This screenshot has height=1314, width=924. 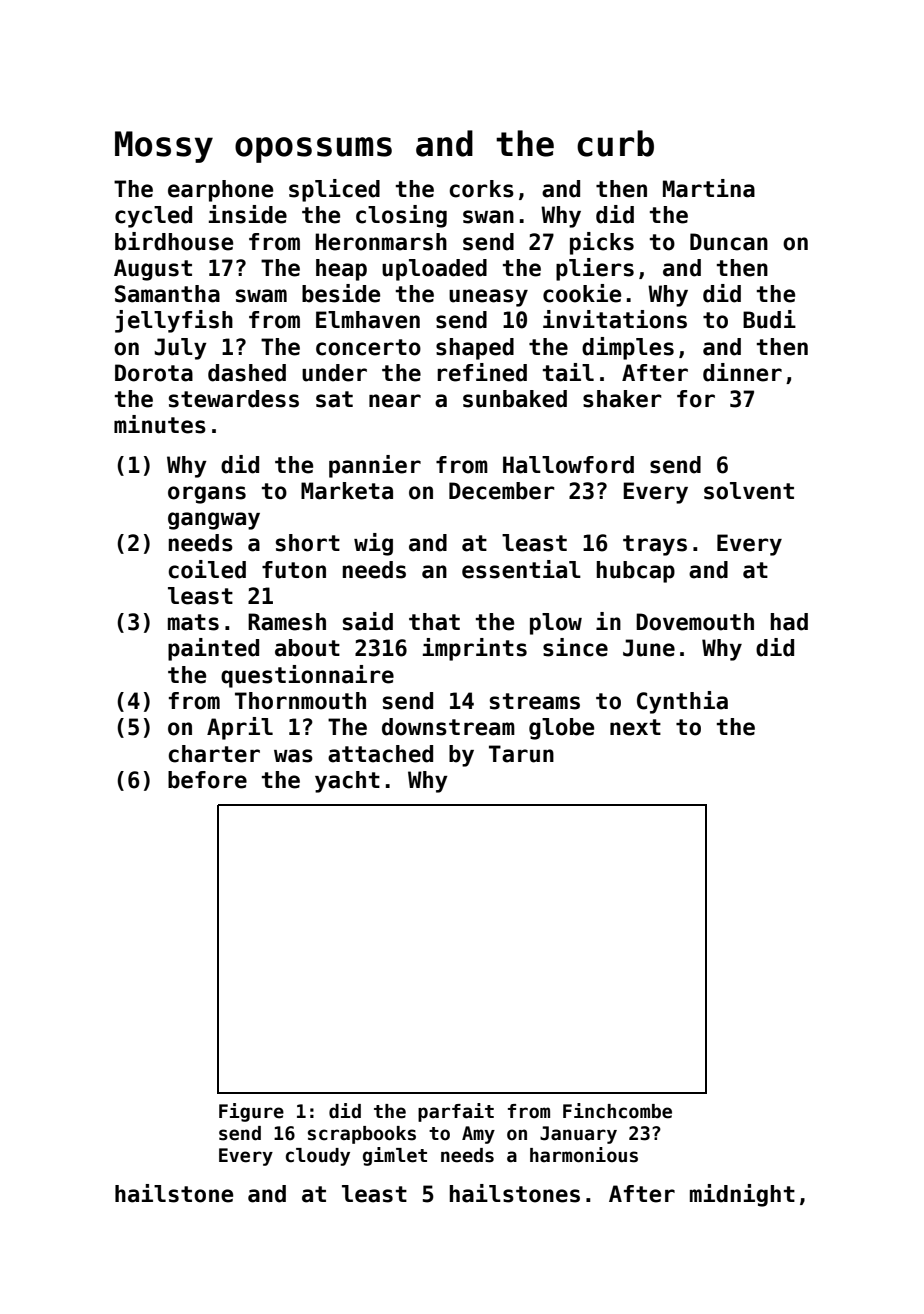 I want to click on trays, so click(x=655, y=545).
